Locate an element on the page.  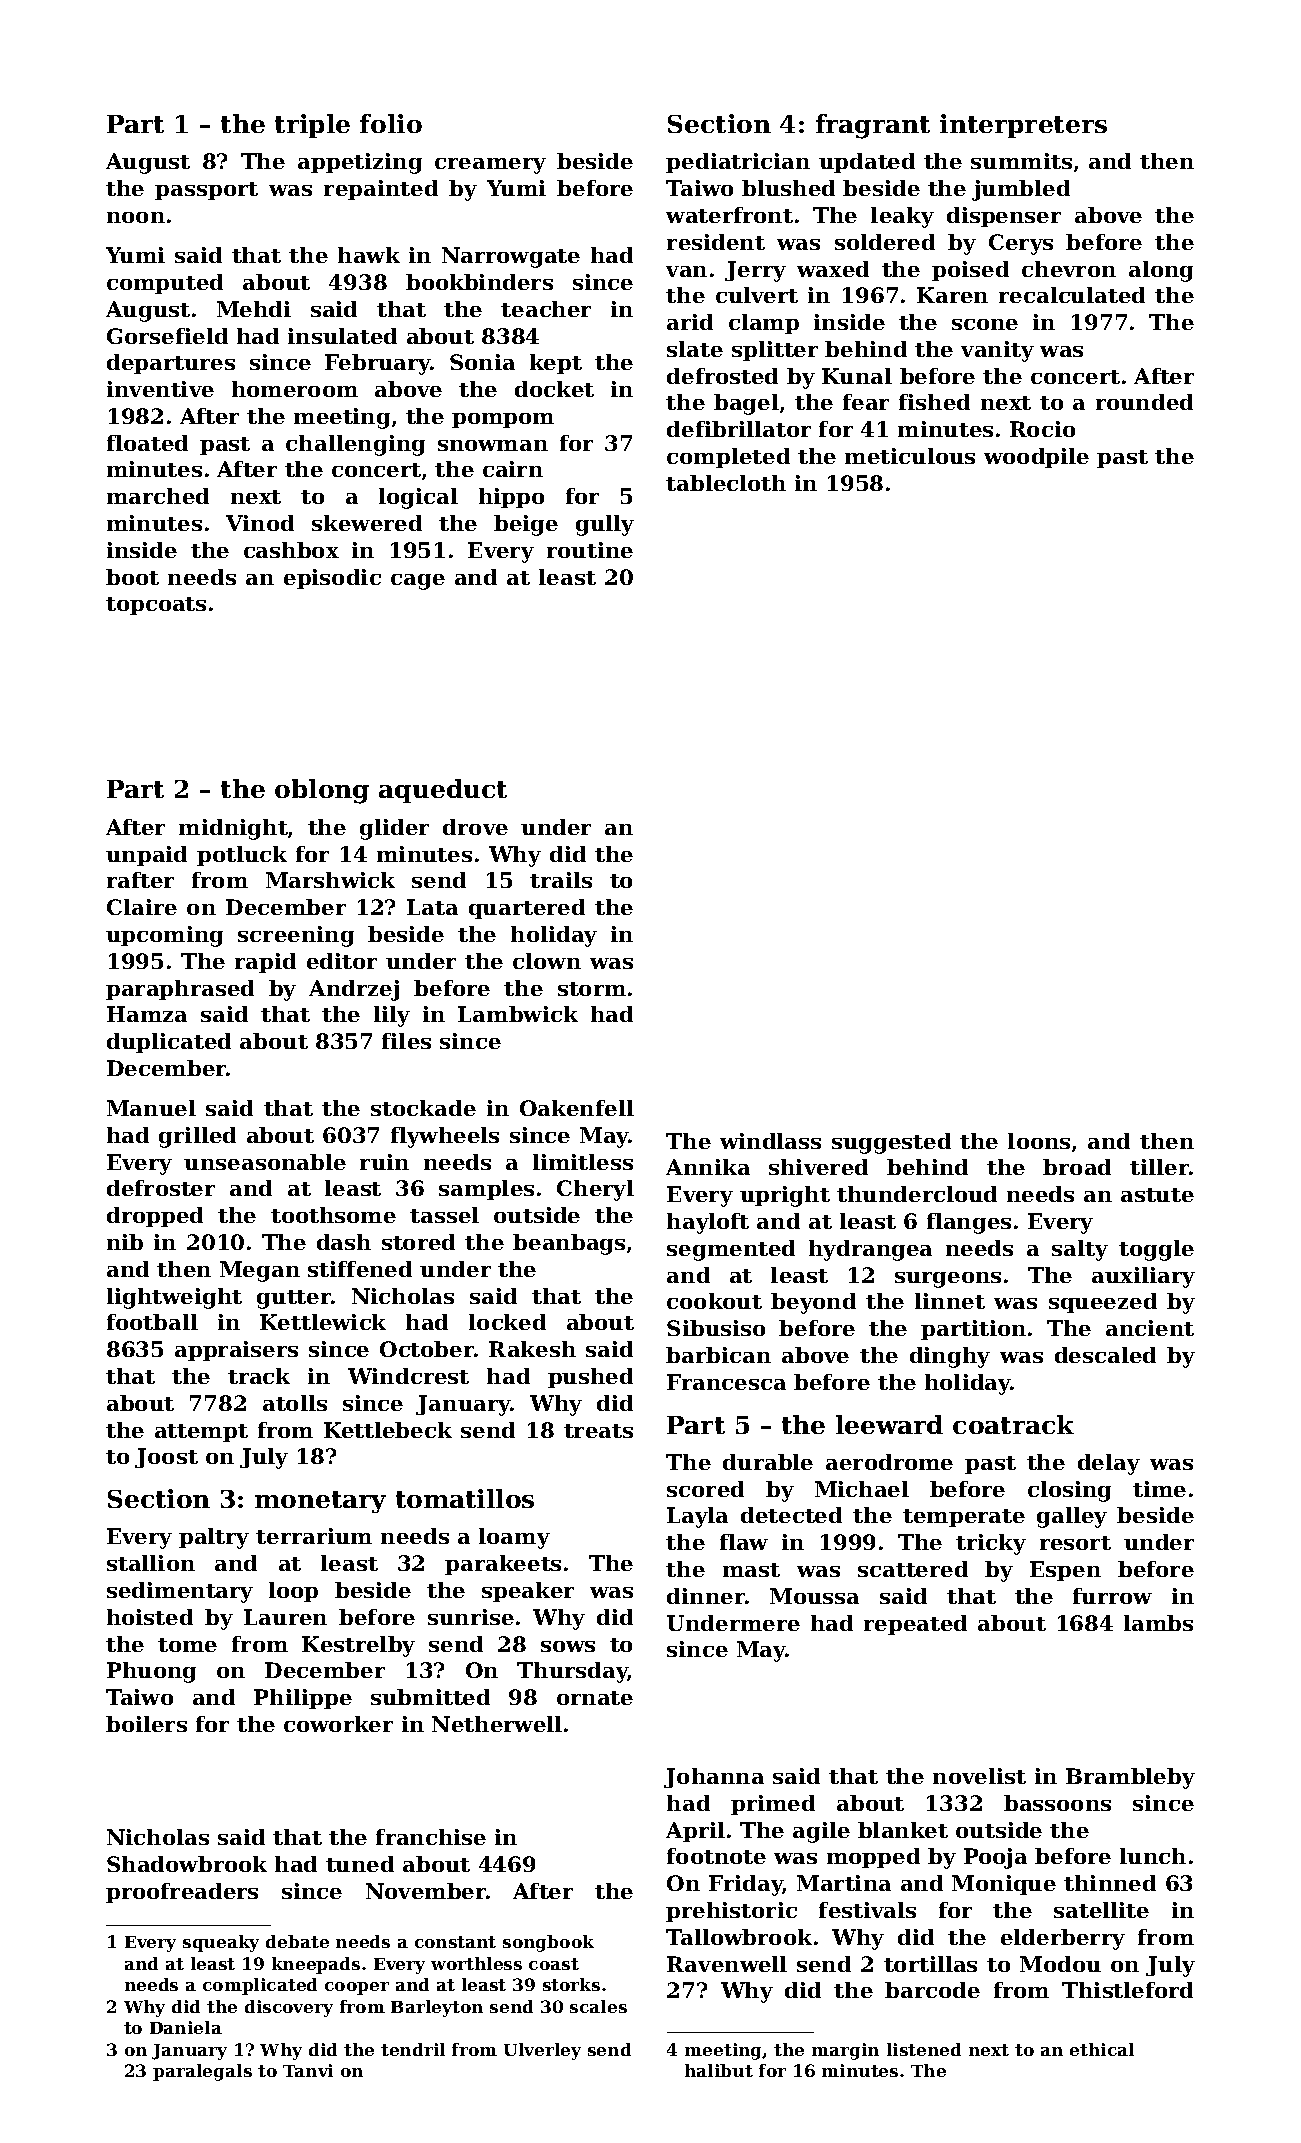
along is located at coordinates (1161, 271).
